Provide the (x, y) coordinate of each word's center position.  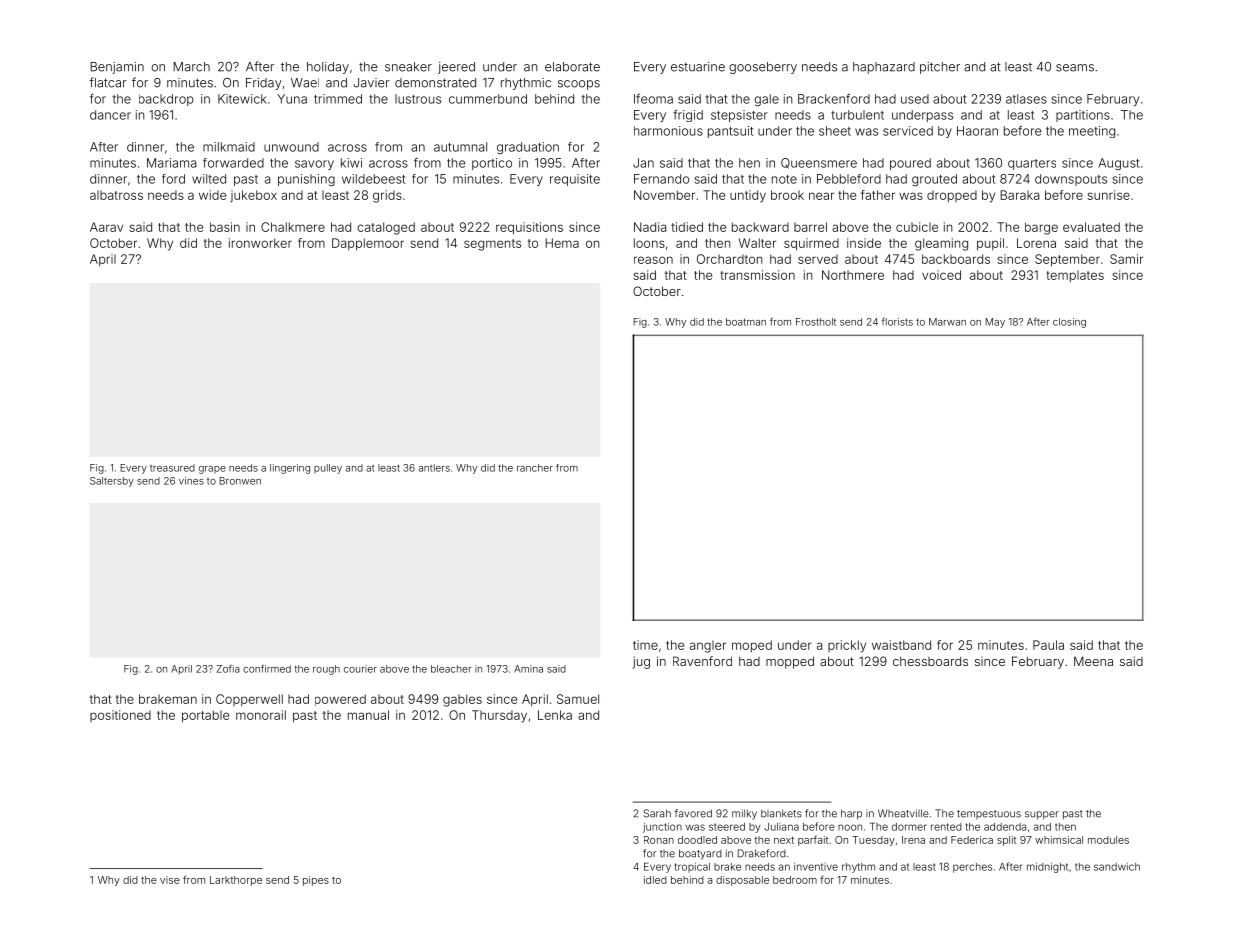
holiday (328, 68)
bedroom (795, 880)
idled (655, 880)
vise (170, 880)
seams (1075, 68)
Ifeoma (653, 99)
